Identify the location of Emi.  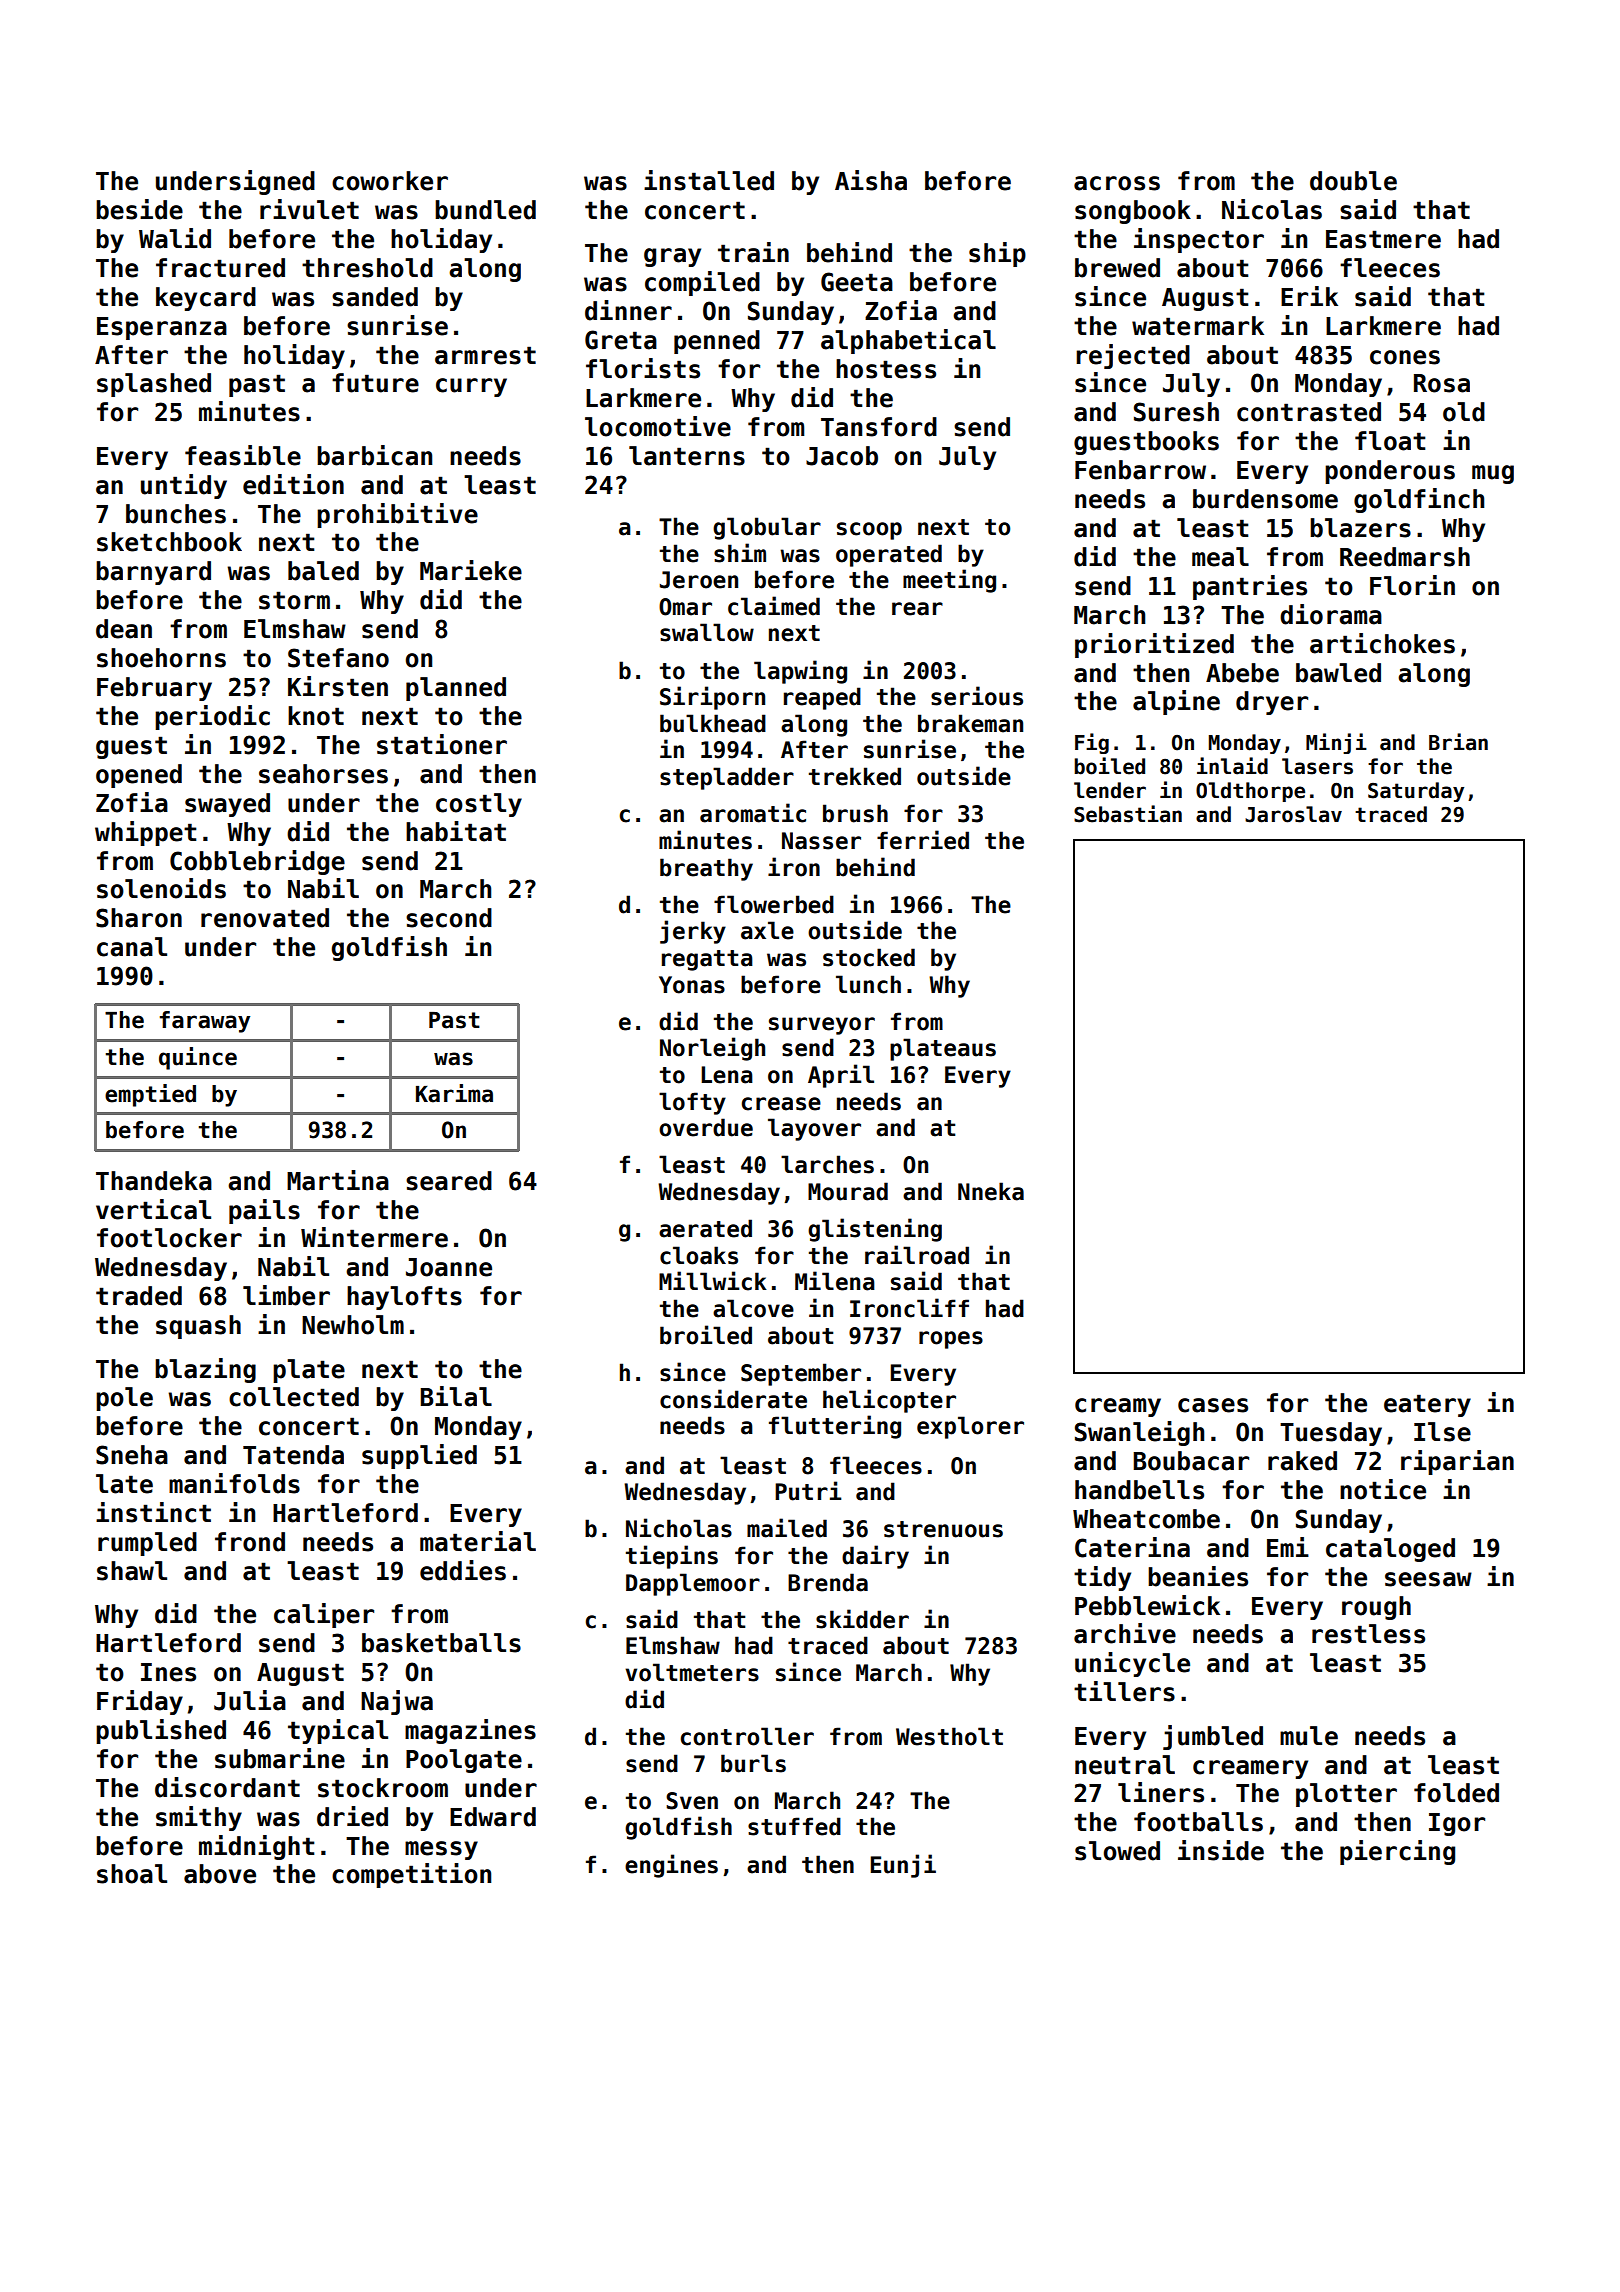
(1288, 1547).
